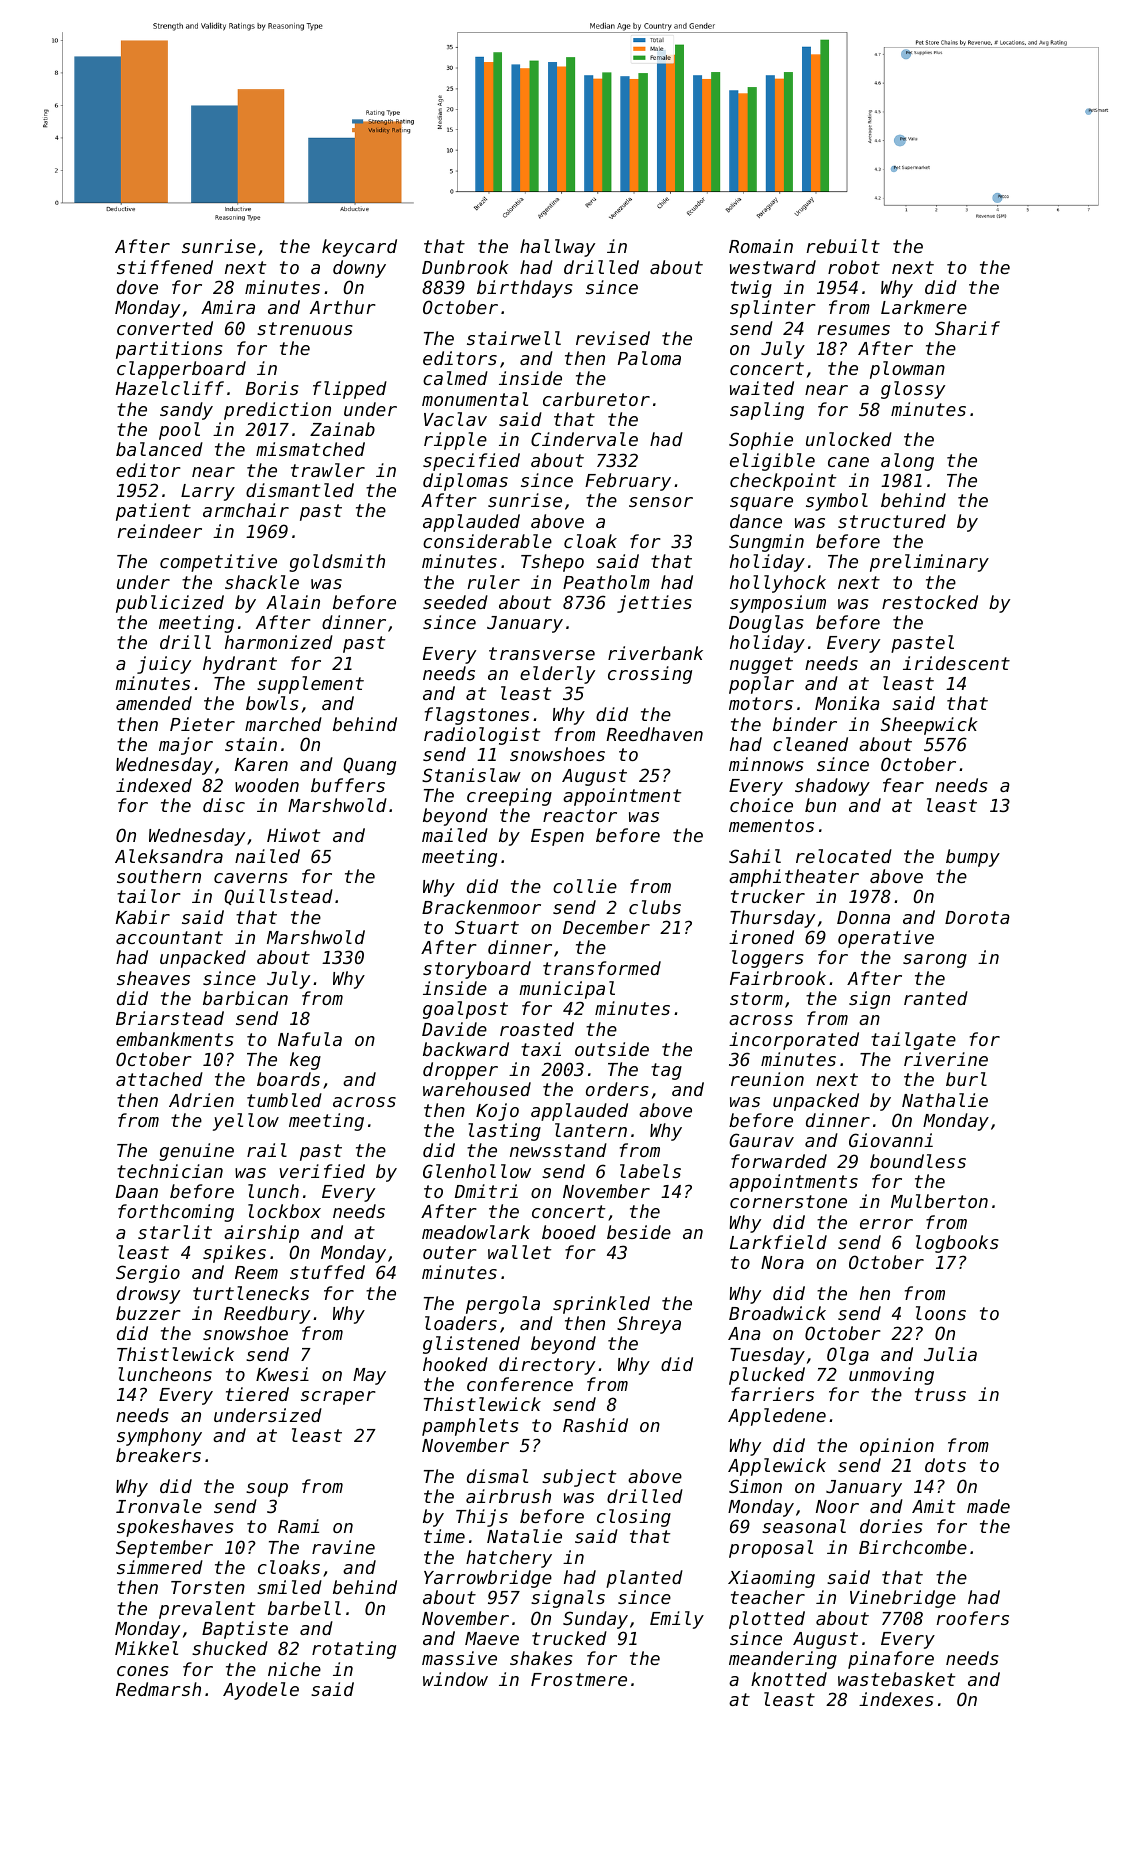 Image resolution: width=1129 pixels, height=1859 pixels. Describe the element at coordinates (159, 1079) in the screenshot. I see `attached` at that location.
